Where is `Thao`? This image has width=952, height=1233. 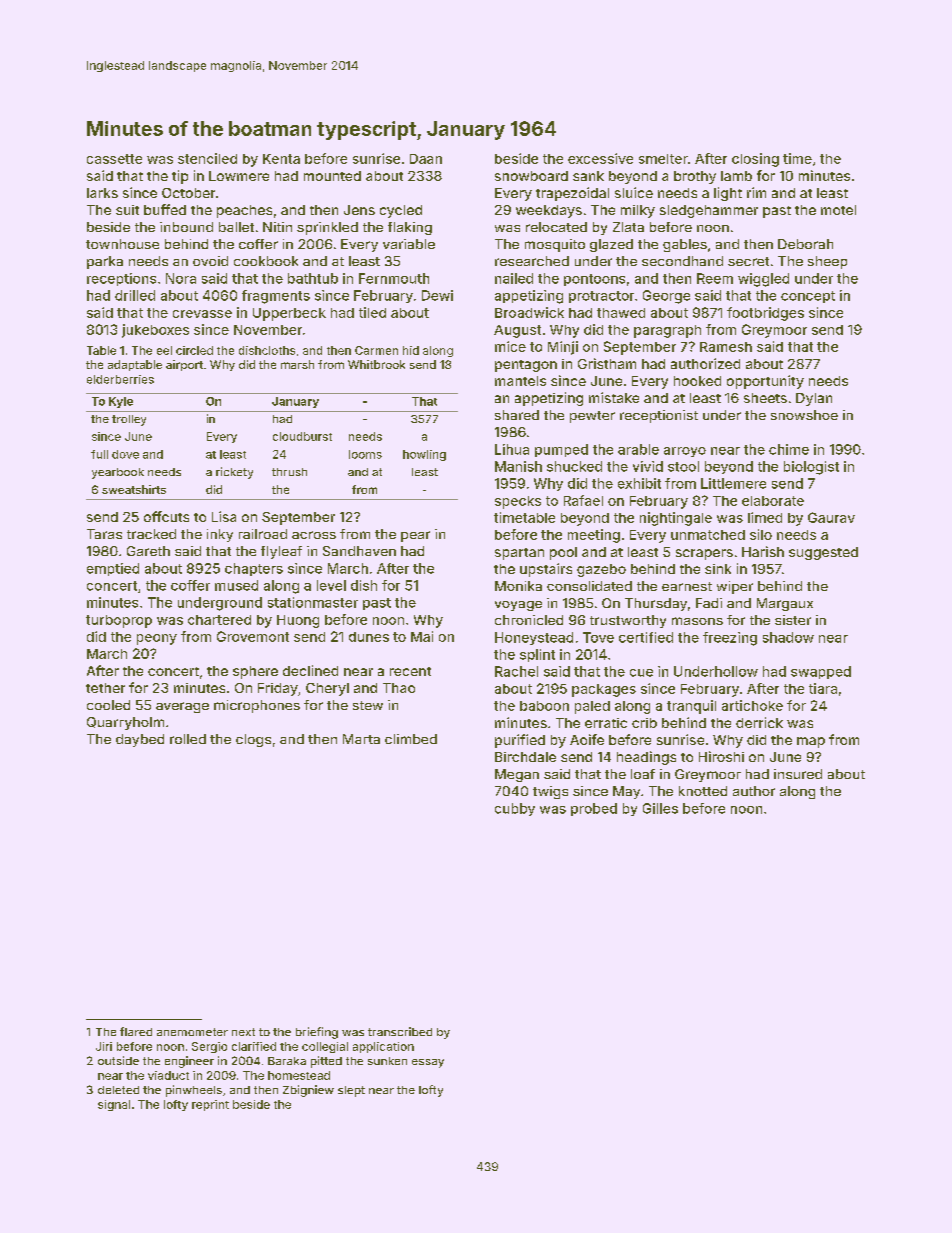
Thao is located at coordinates (399, 688).
